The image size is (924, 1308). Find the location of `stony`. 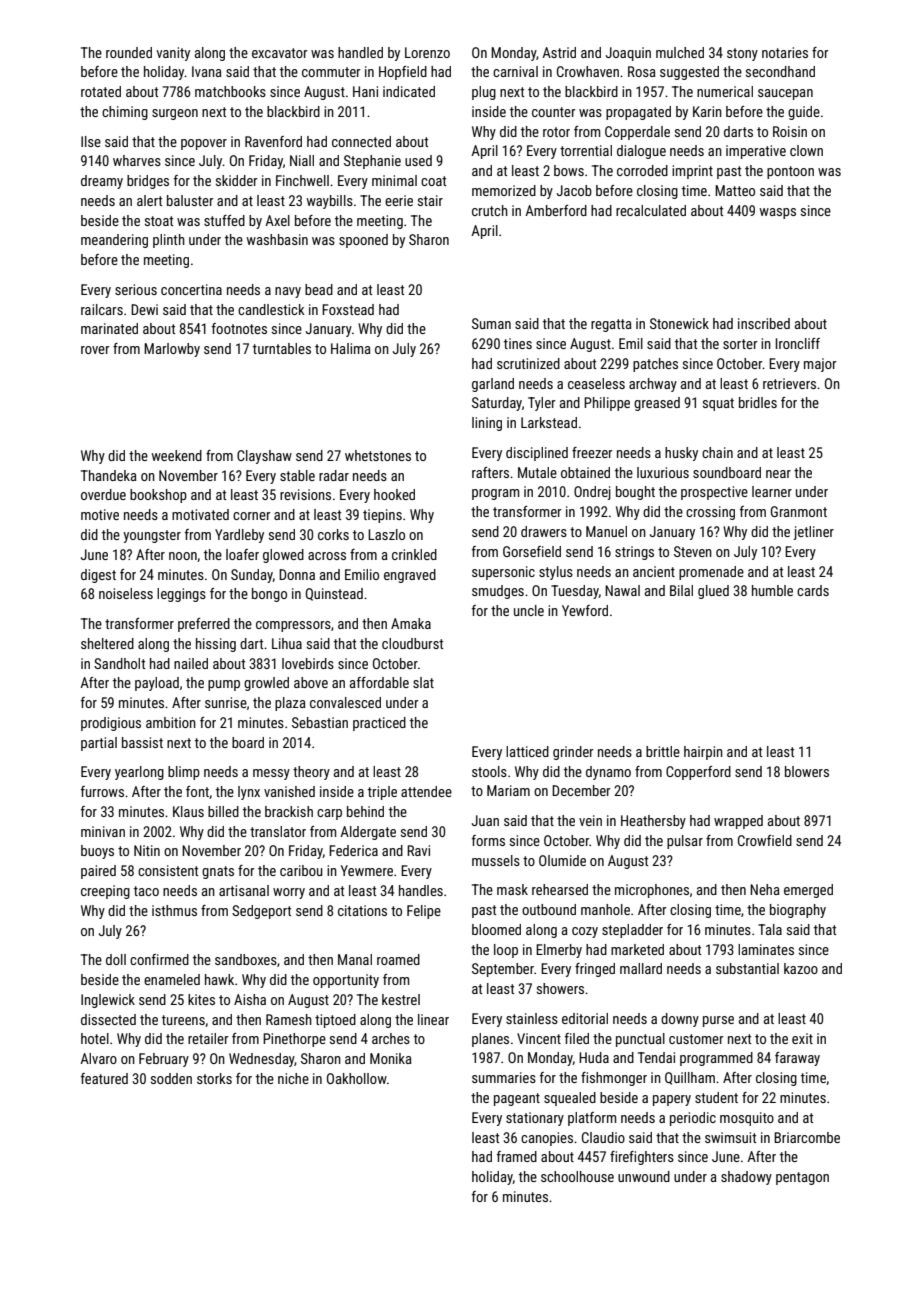

stony is located at coordinates (742, 54).
